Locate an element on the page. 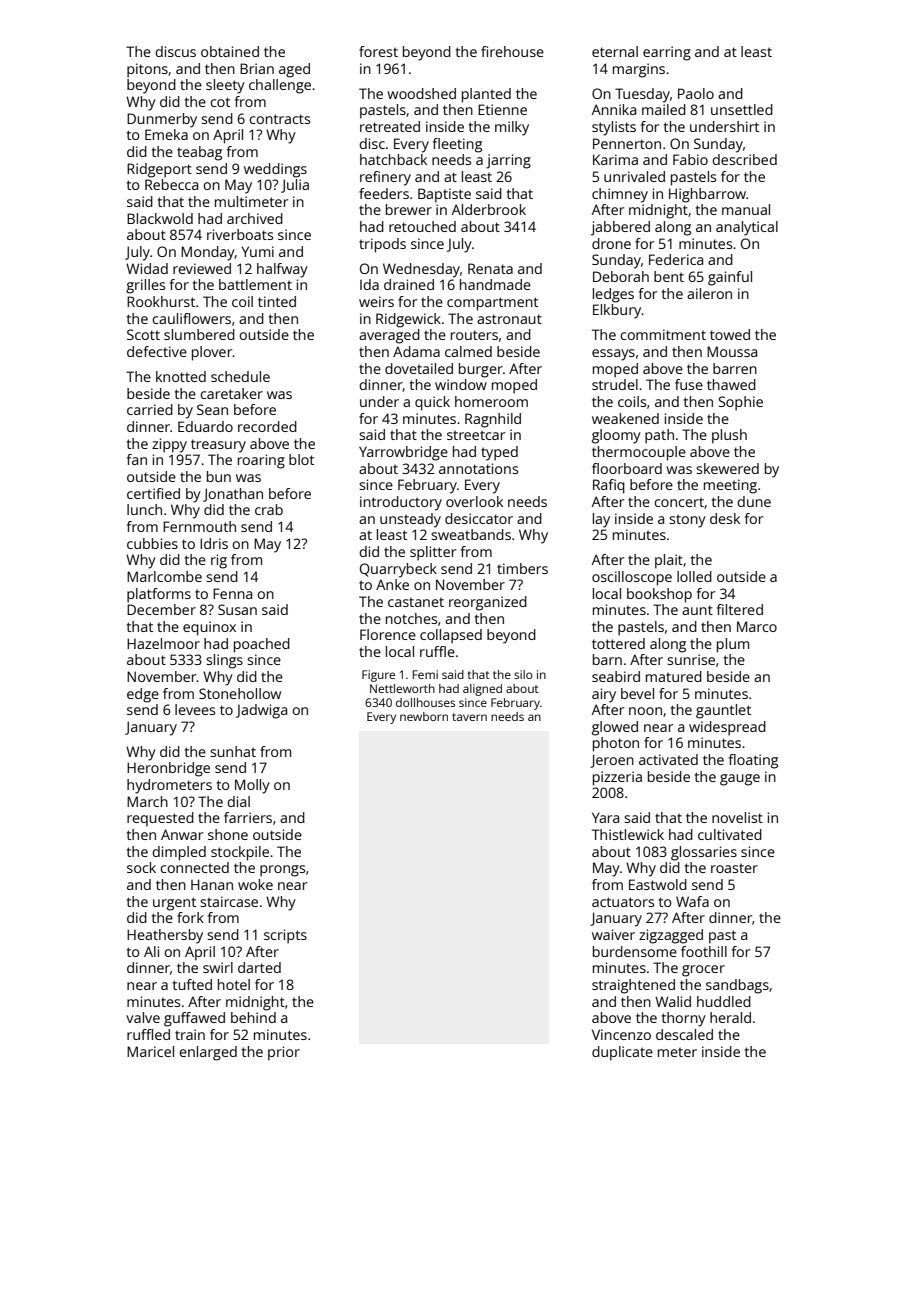 Image resolution: width=908 pixels, height=1316 pixels. Paolo is located at coordinates (696, 93).
